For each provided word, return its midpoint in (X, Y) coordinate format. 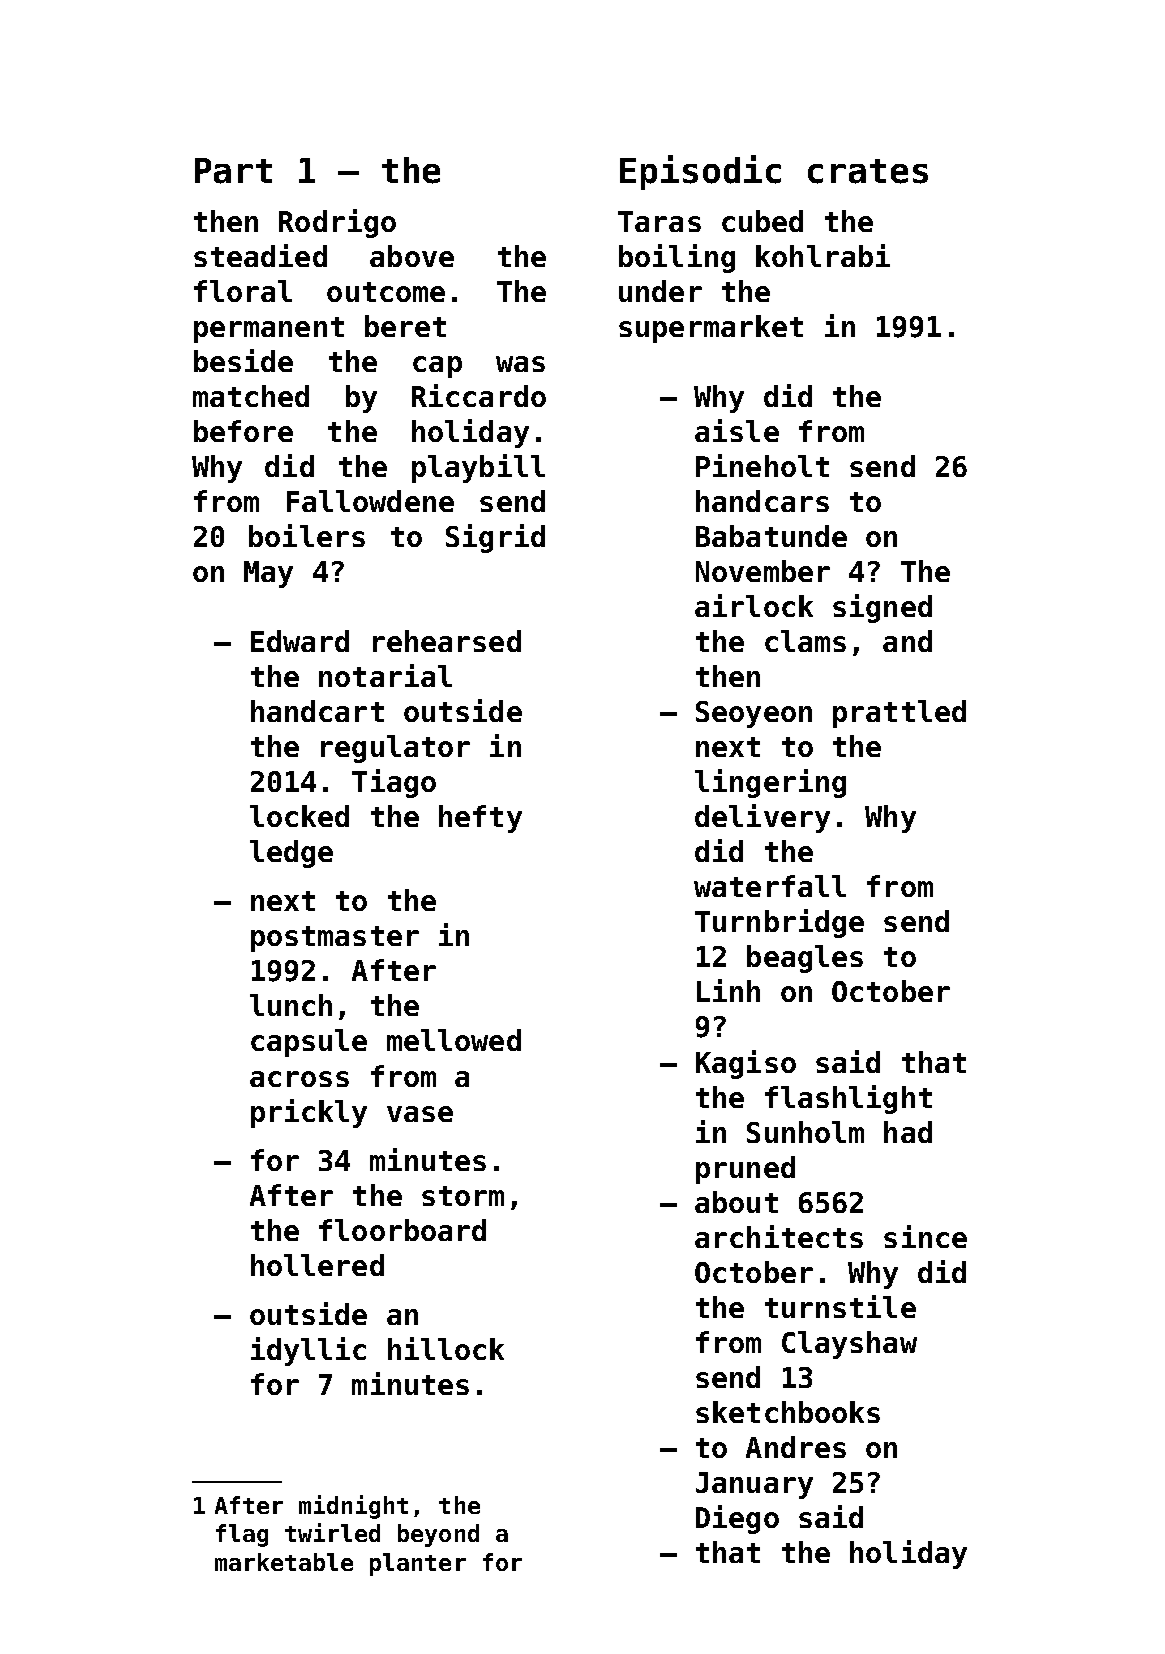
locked (299, 816)
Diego (737, 1519)
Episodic (700, 172)
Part (233, 171)
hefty (480, 819)
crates (868, 171)
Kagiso (746, 1064)
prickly (309, 1113)
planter (418, 1564)
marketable (284, 1562)
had (908, 1132)
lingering (770, 783)
